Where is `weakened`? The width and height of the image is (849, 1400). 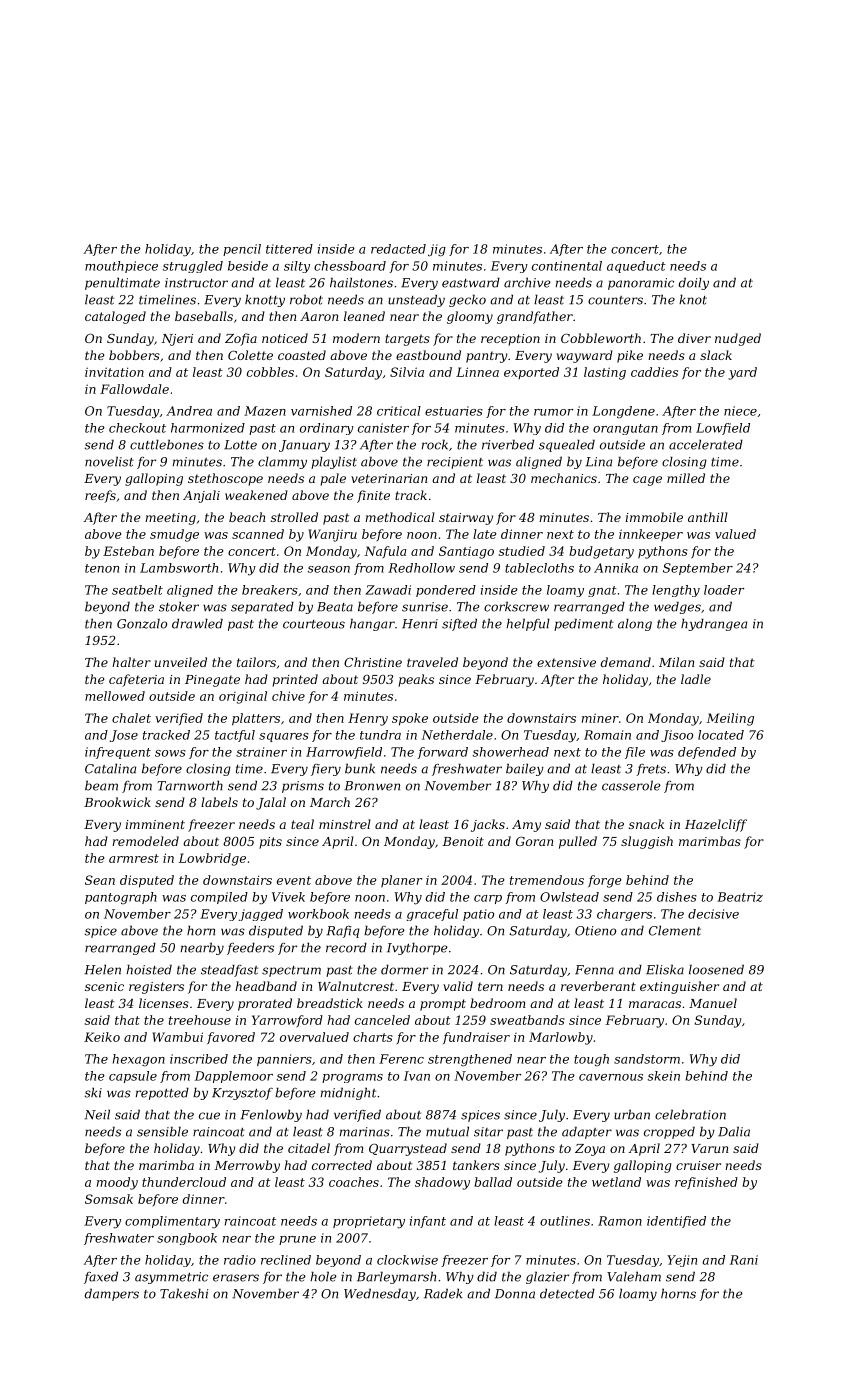 weakened is located at coordinates (256, 495).
